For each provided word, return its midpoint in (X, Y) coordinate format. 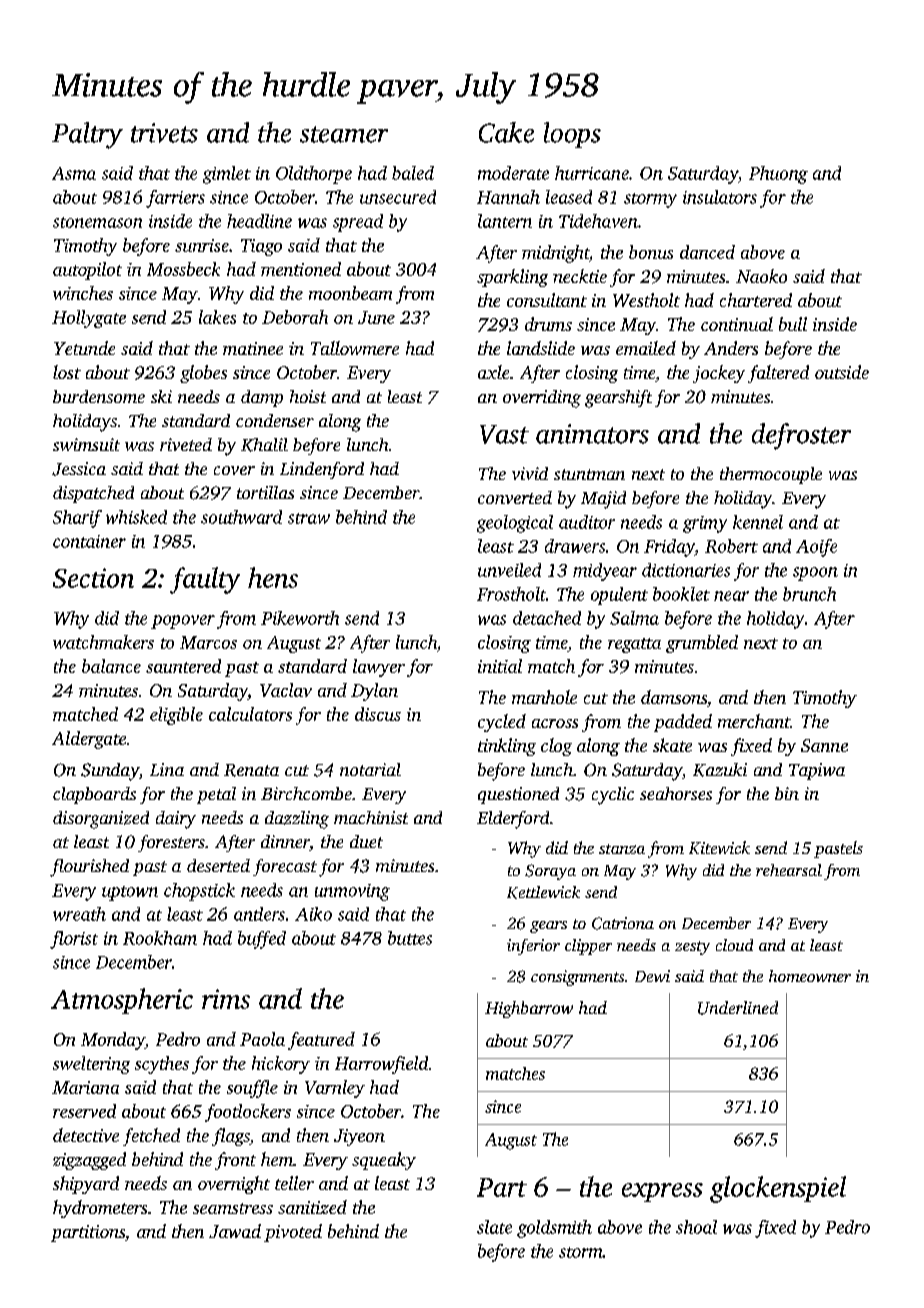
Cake (506, 132)
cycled (502, 723)
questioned (518, 795)
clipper (588, 947)
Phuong (778, 175)
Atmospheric (122, 1001)
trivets (164, 133)
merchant (754, 721)
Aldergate (89, 740)
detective (86, 1135)
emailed (646, 348)
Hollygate (89, 319)
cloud (734, 945)
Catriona (623, 923)
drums (548, 324)
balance (111, 666)
